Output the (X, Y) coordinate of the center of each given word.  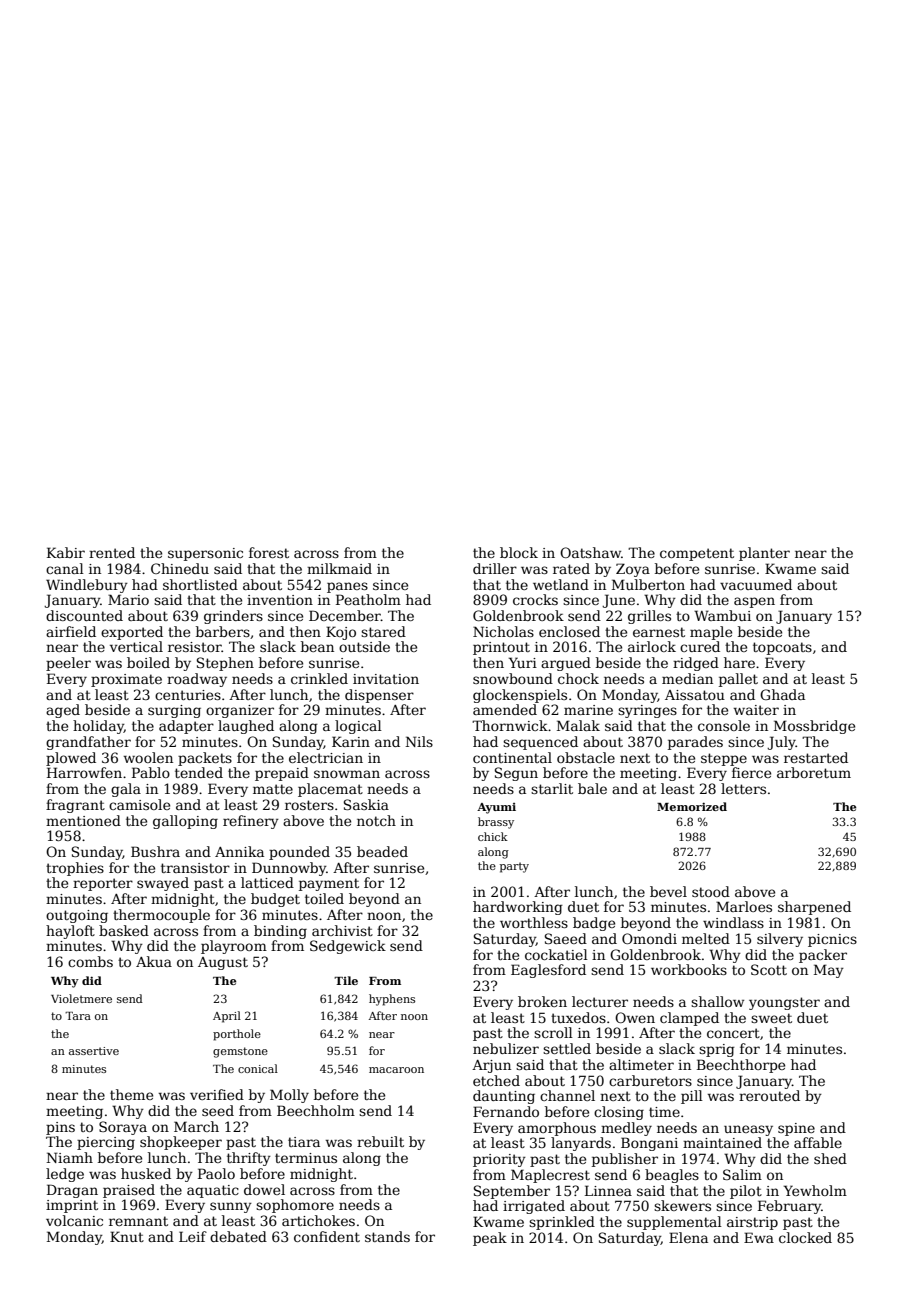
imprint (72, 1206)
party (514, 867)
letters (743, 788)
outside (364, 646)
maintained (722, 1142)
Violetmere (81, 998)
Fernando (506, 1111)
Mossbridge (814, 727)
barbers (223, 631)
